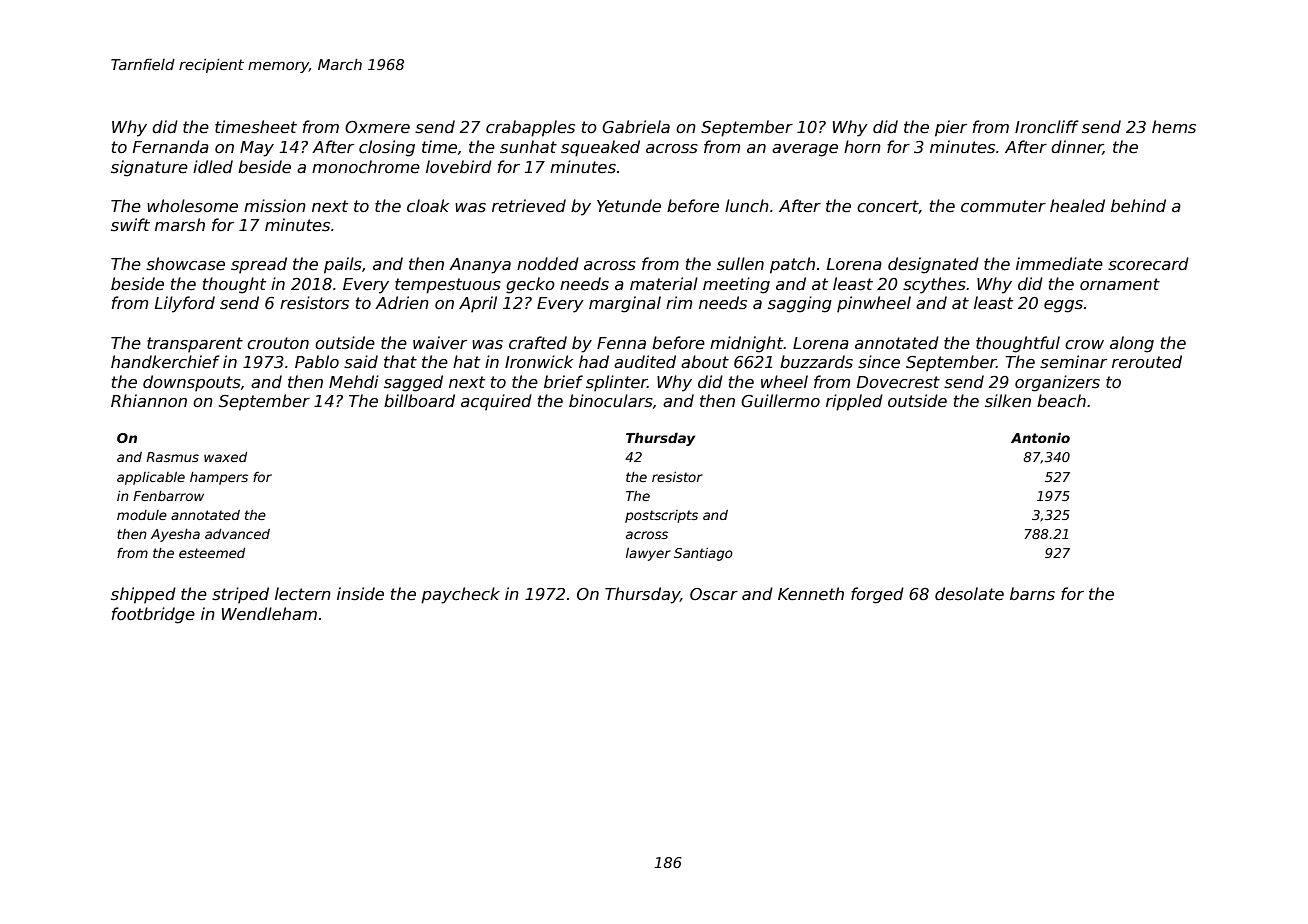 Image resolution: width=1308 pixels, height=924 pixels. What do you see at coordinates (1059, 264) in the document?
I see `immediate` at bounding box center [1059, 264].
